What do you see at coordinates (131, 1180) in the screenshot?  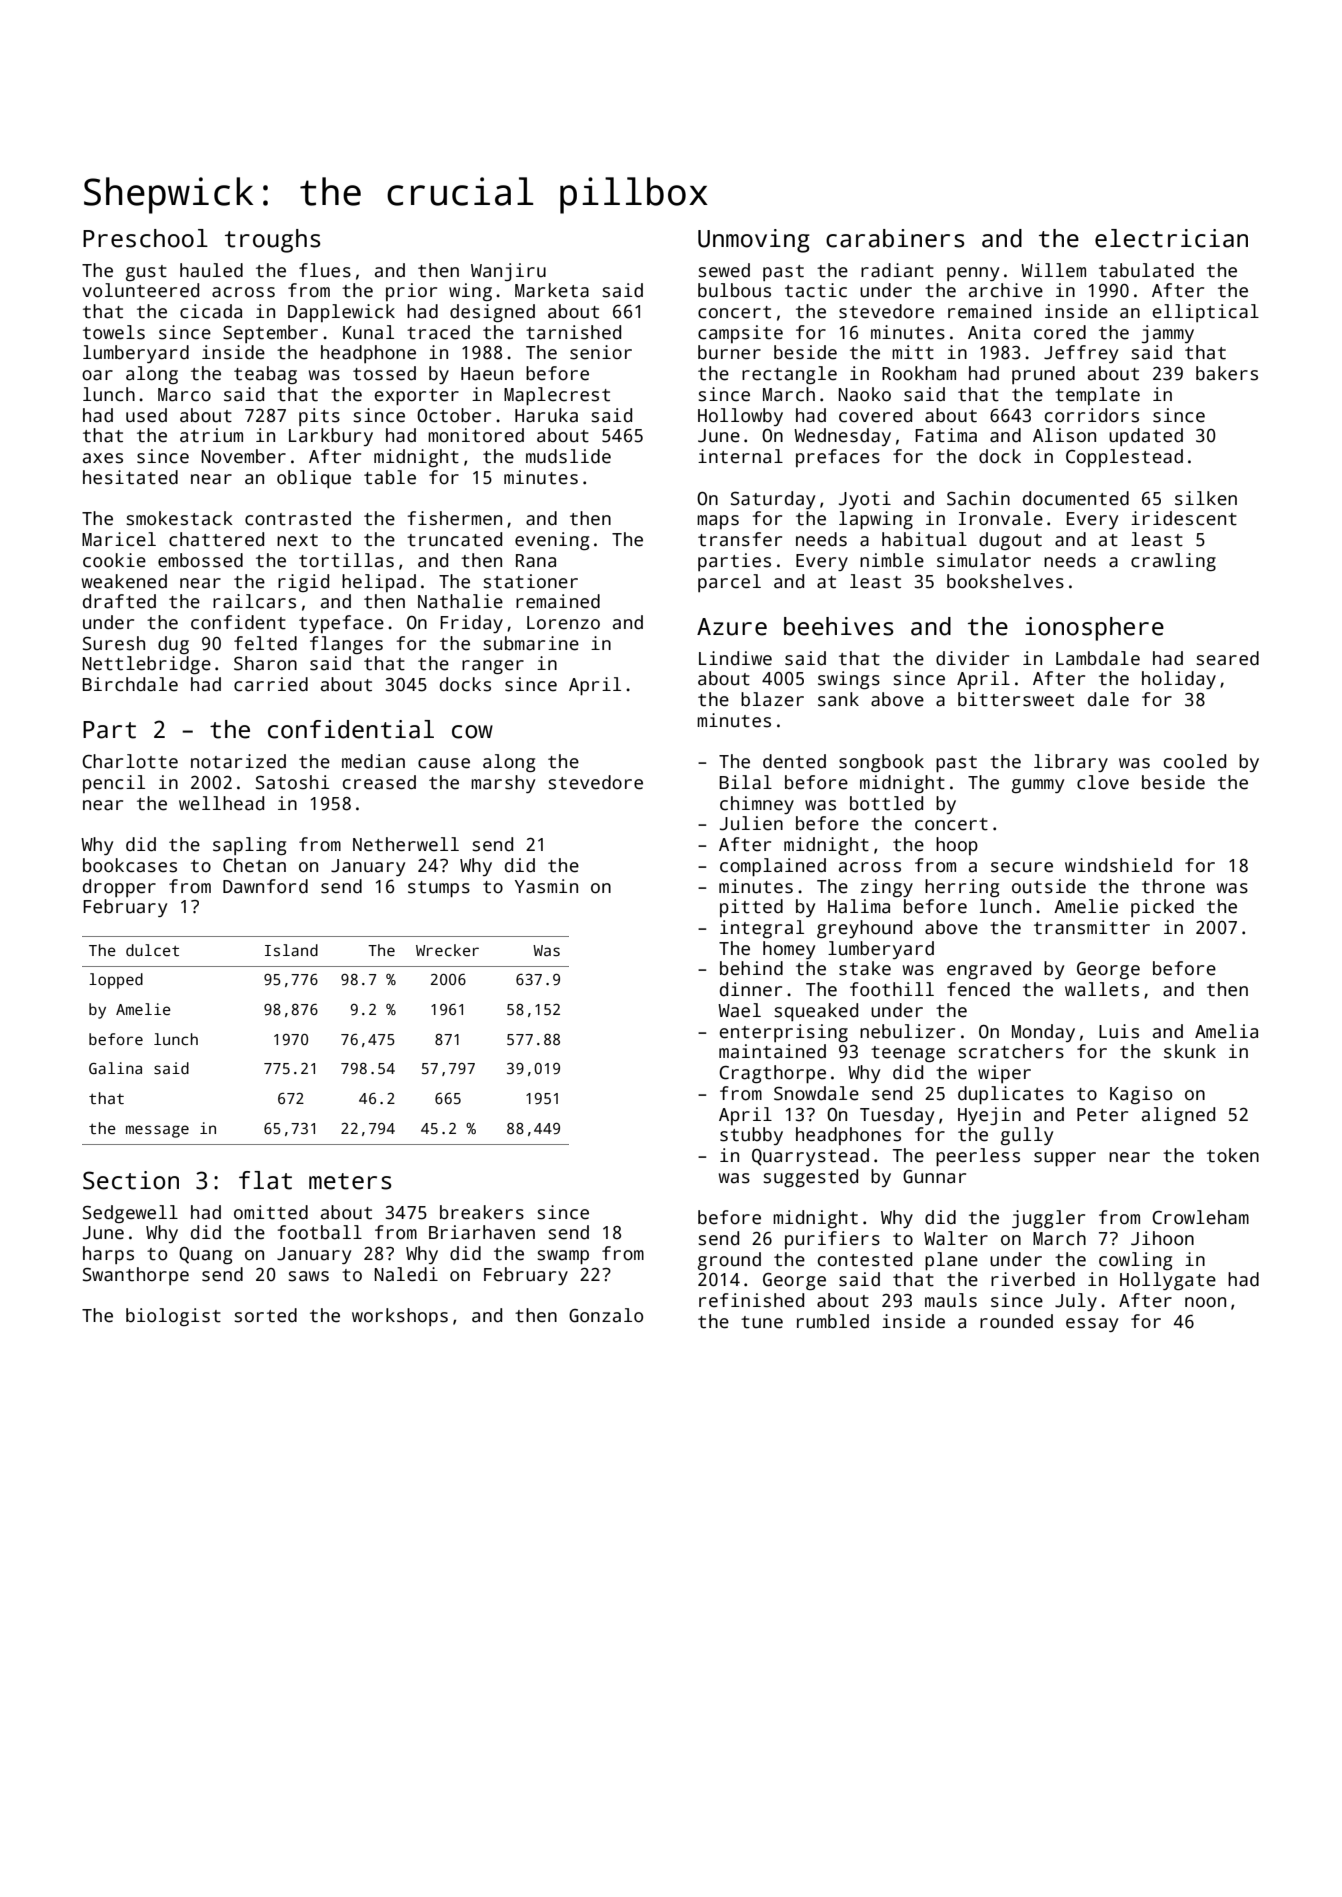 I see `Section` at bounding box center [131, 1180].
